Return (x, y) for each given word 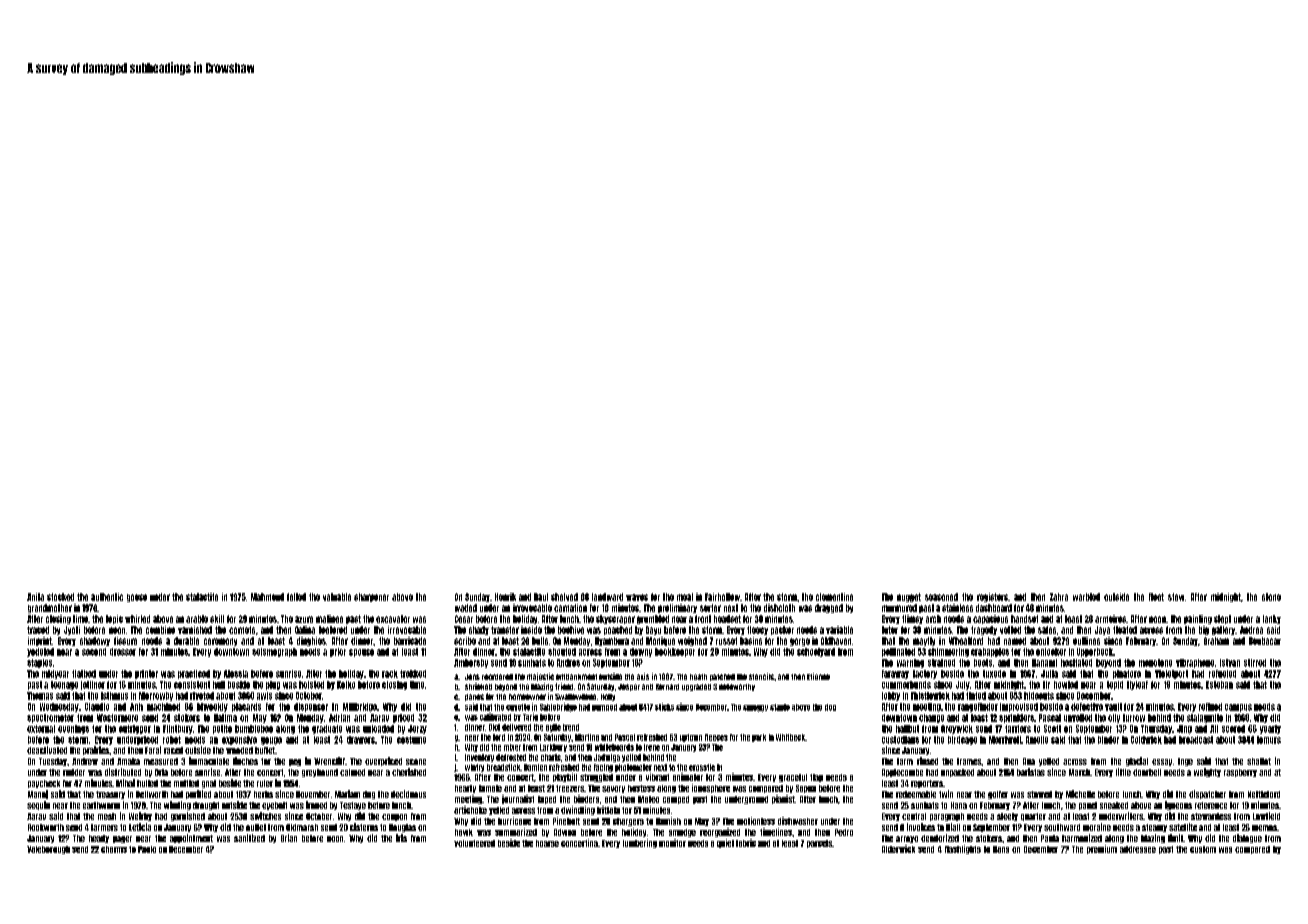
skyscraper (615, 619)
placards (246, 707)
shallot (1259, 761)
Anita (35, 597)
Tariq (530, 717)
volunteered (474, 843)
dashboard (994, 608)
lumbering (640, 843)
